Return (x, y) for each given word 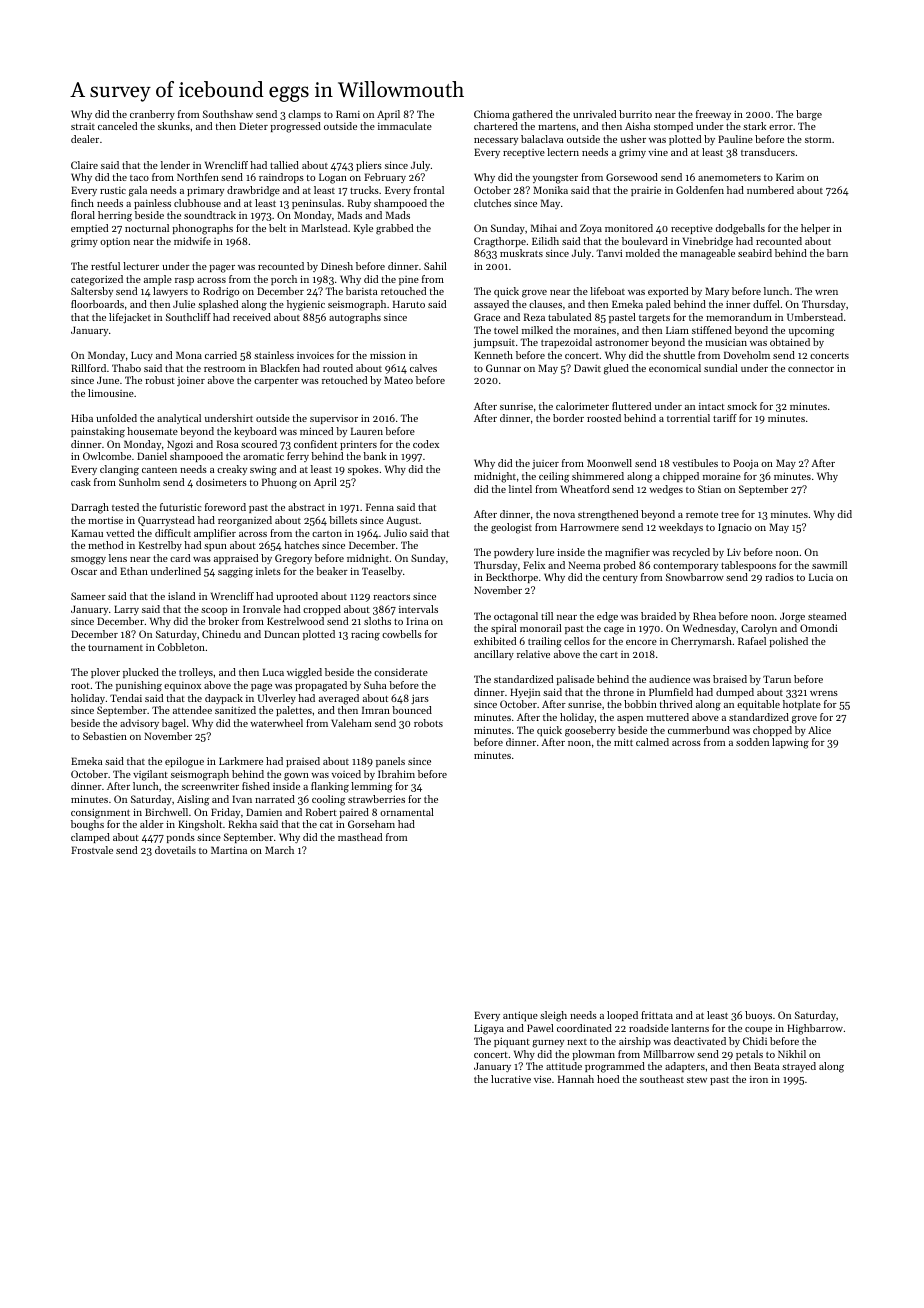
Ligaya (489, 1029)
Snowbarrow (695, 577)
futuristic (180, 507)
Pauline (735, 139)
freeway (713, 115)
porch (284, 280)
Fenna (380, 507)
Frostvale (92, 850)
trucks (364, 190)
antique (520, 1016)
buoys (758, 1016)
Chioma (492, 114)
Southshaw (228, 114)
